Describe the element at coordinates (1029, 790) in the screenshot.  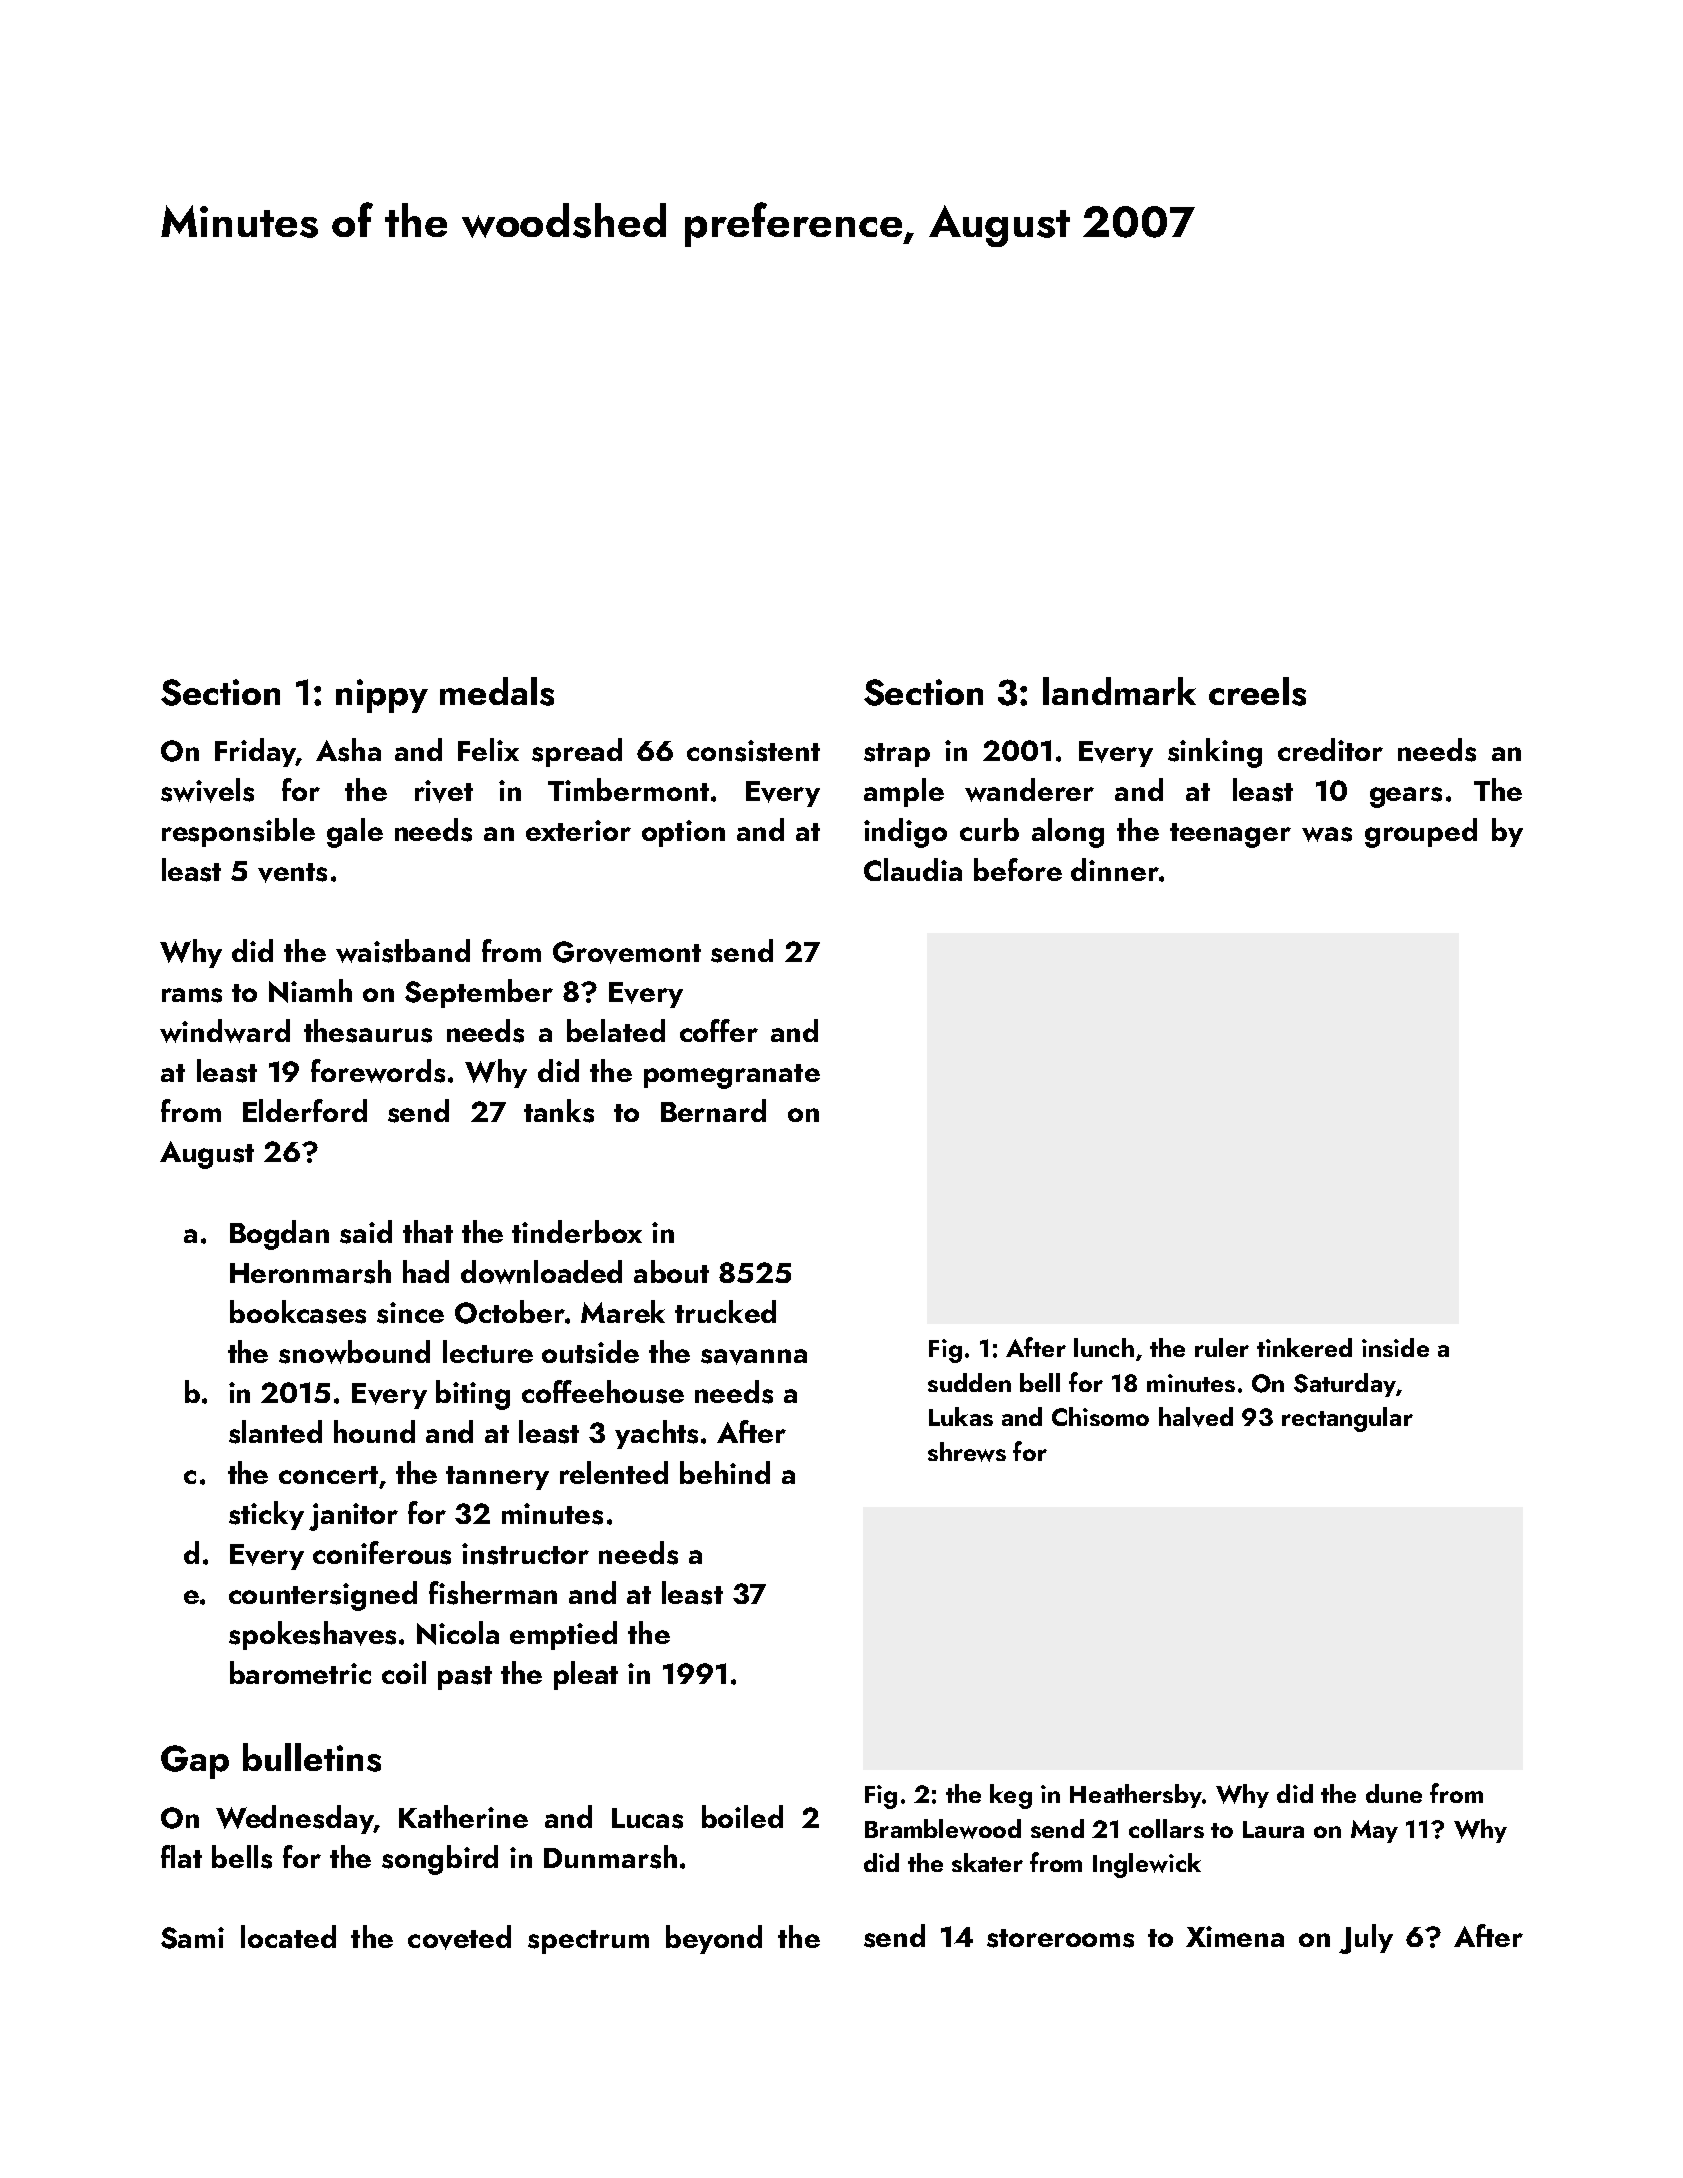
I see `wanderer` at that location.
